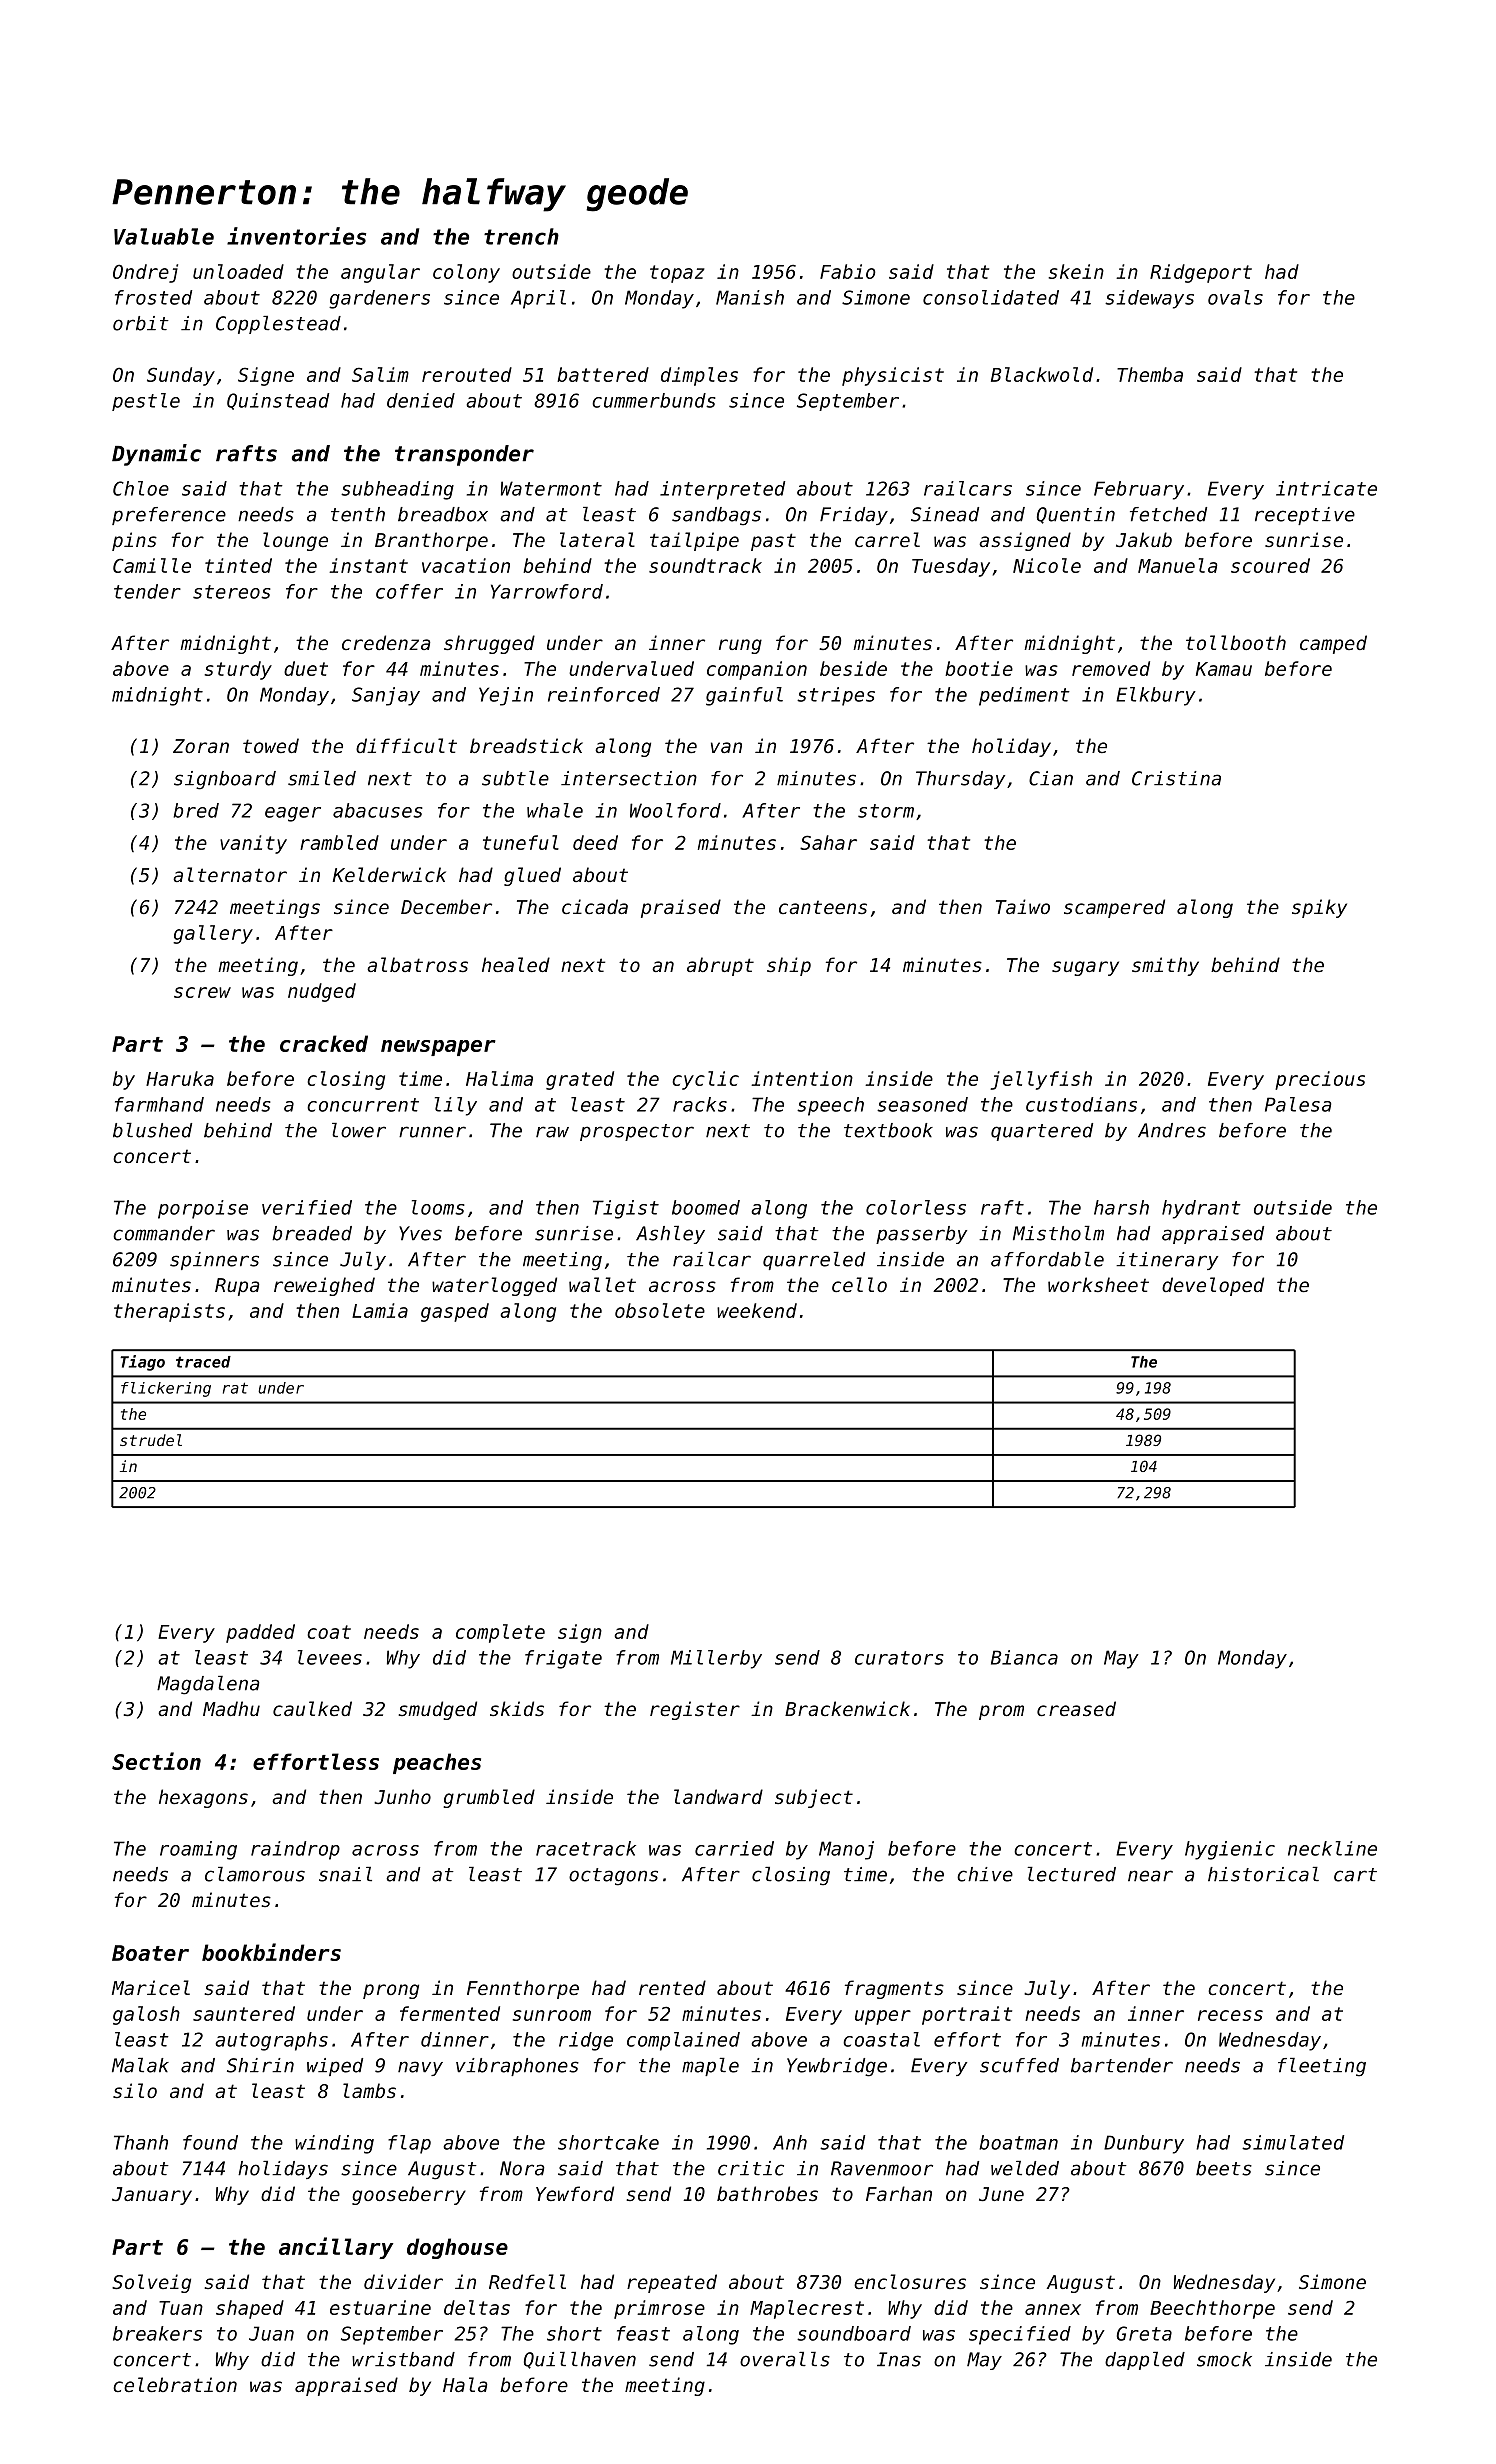  What do you see at coordinates (603, 374) in the screenshot?
I see `battered` at bounding box center [603, 374].
